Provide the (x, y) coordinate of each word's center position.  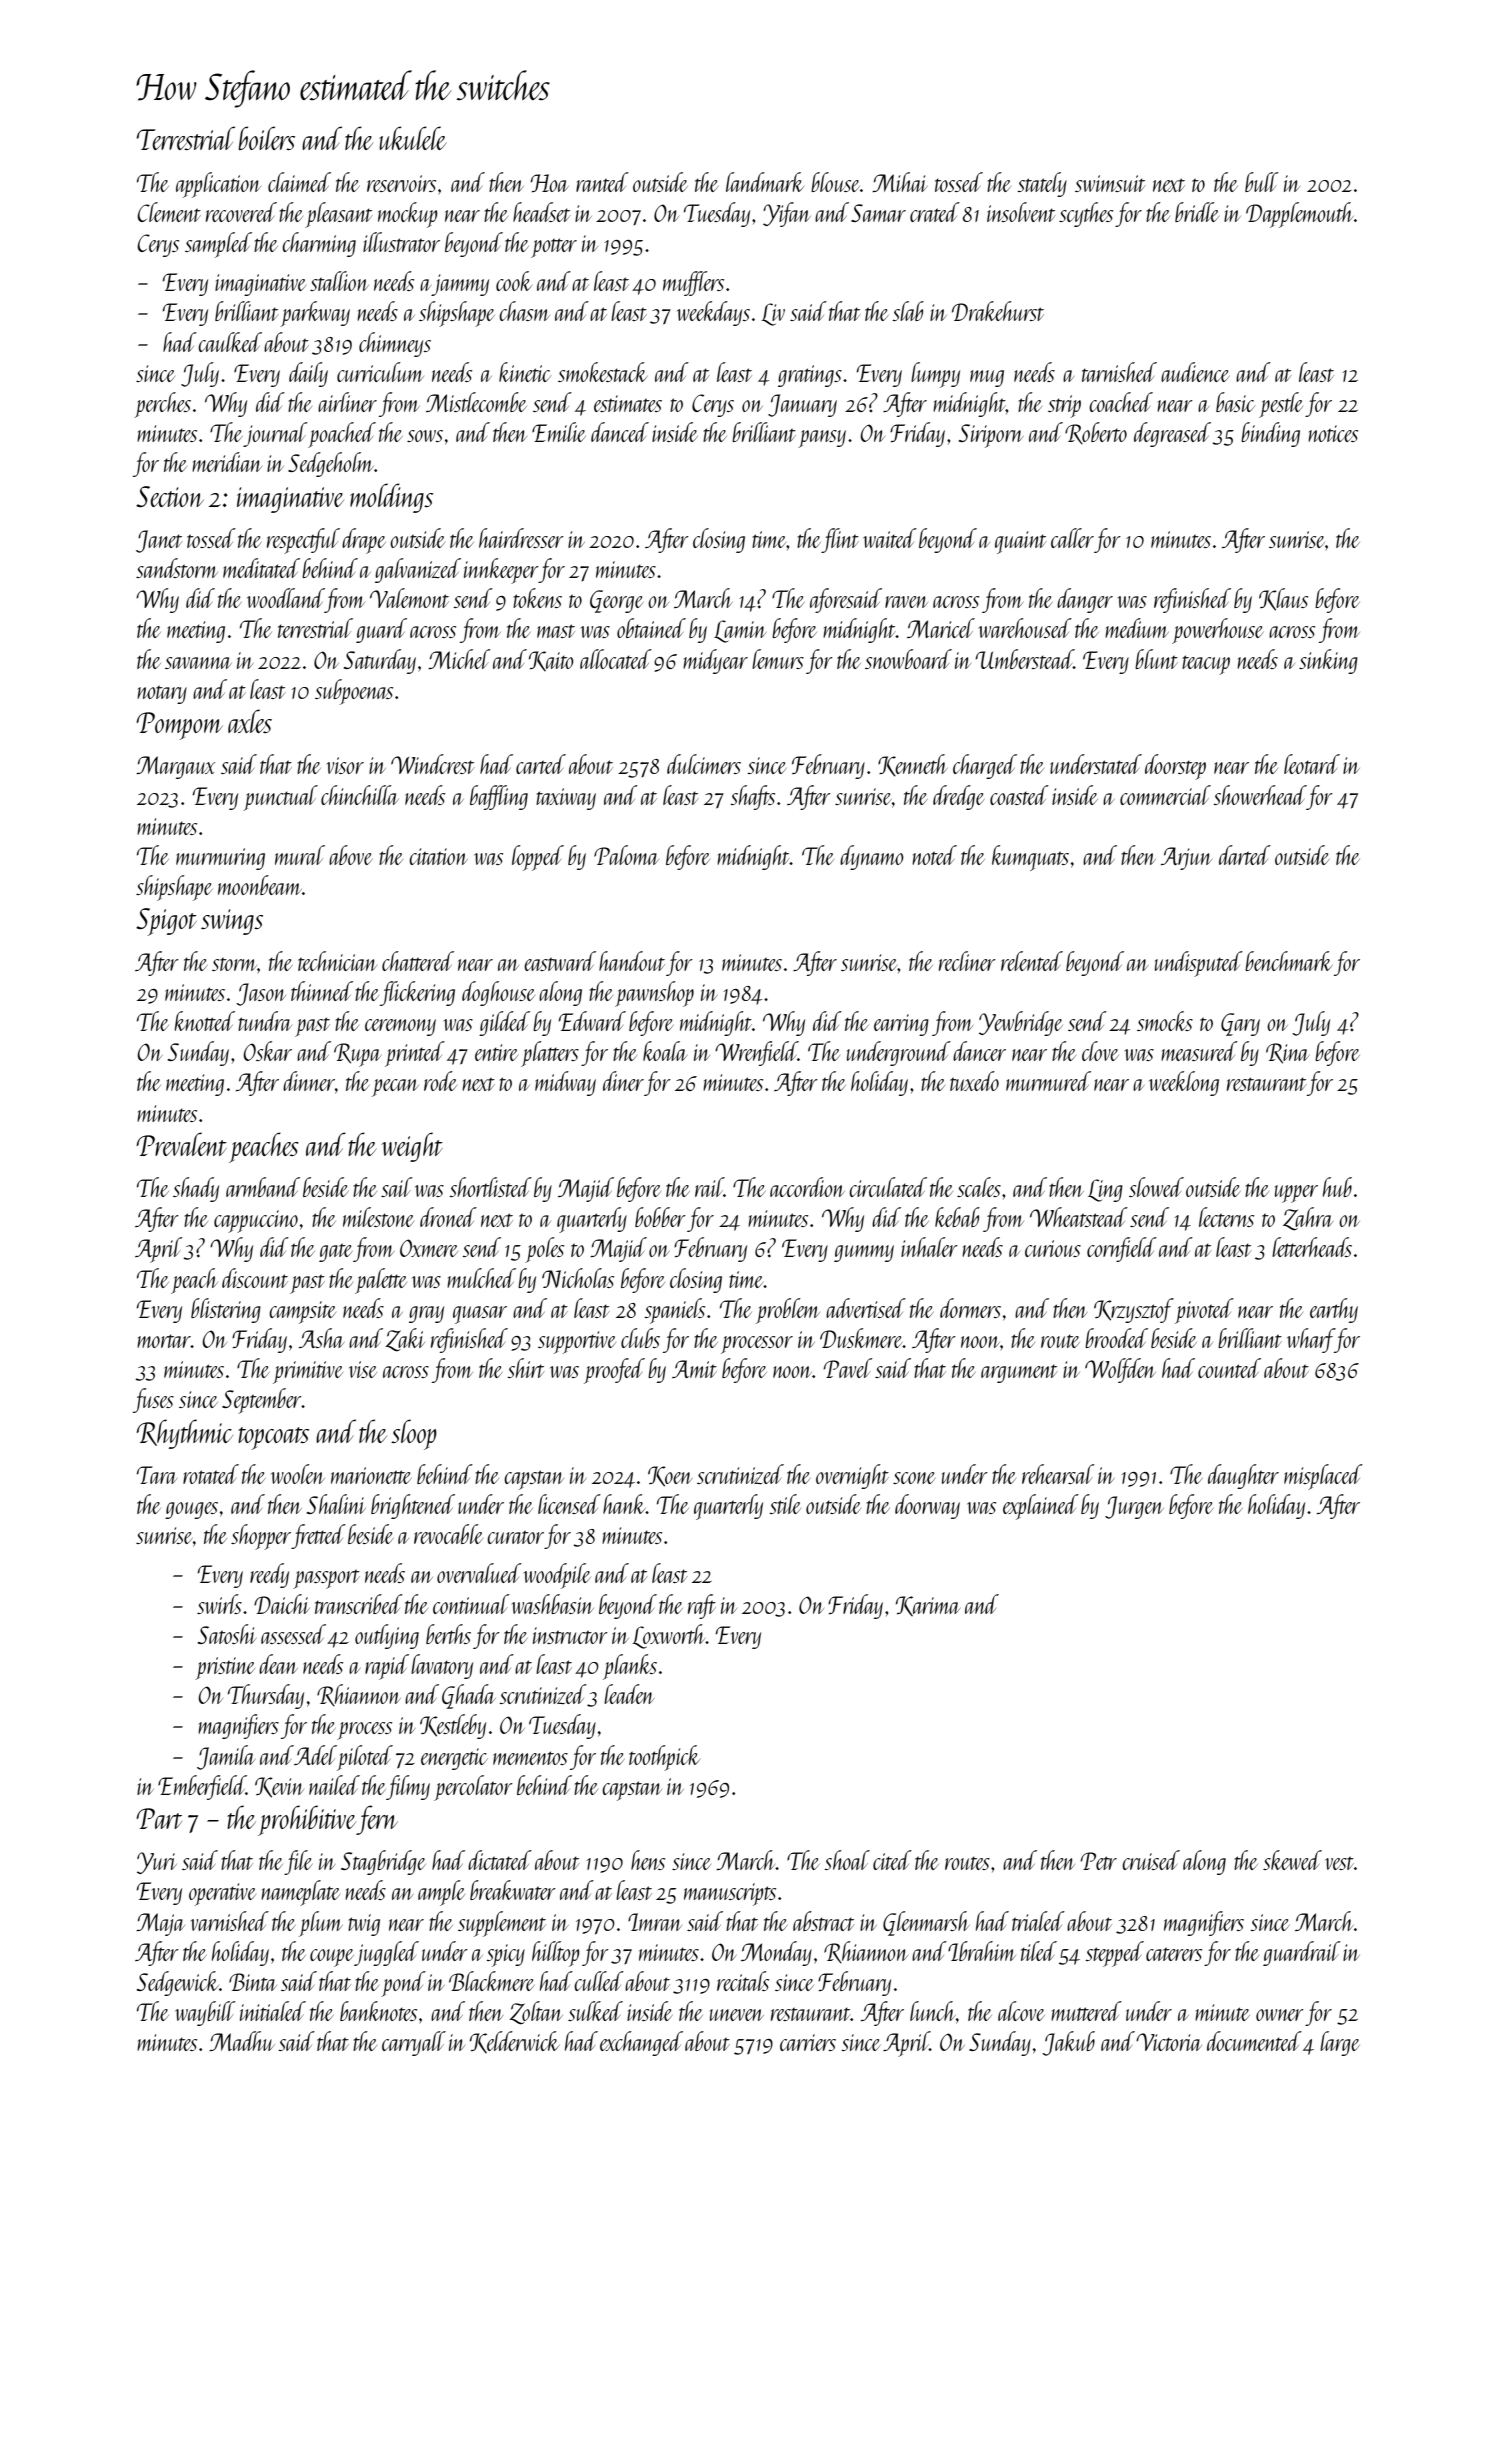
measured (1199, 1051)
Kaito (551, 661)
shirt (525, 1368)
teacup (1206, 665)
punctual (280, 798)
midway (565, 1083)
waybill (205, 2013)
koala (665, 1051)
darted (1245, 855)
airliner (347, 402)
